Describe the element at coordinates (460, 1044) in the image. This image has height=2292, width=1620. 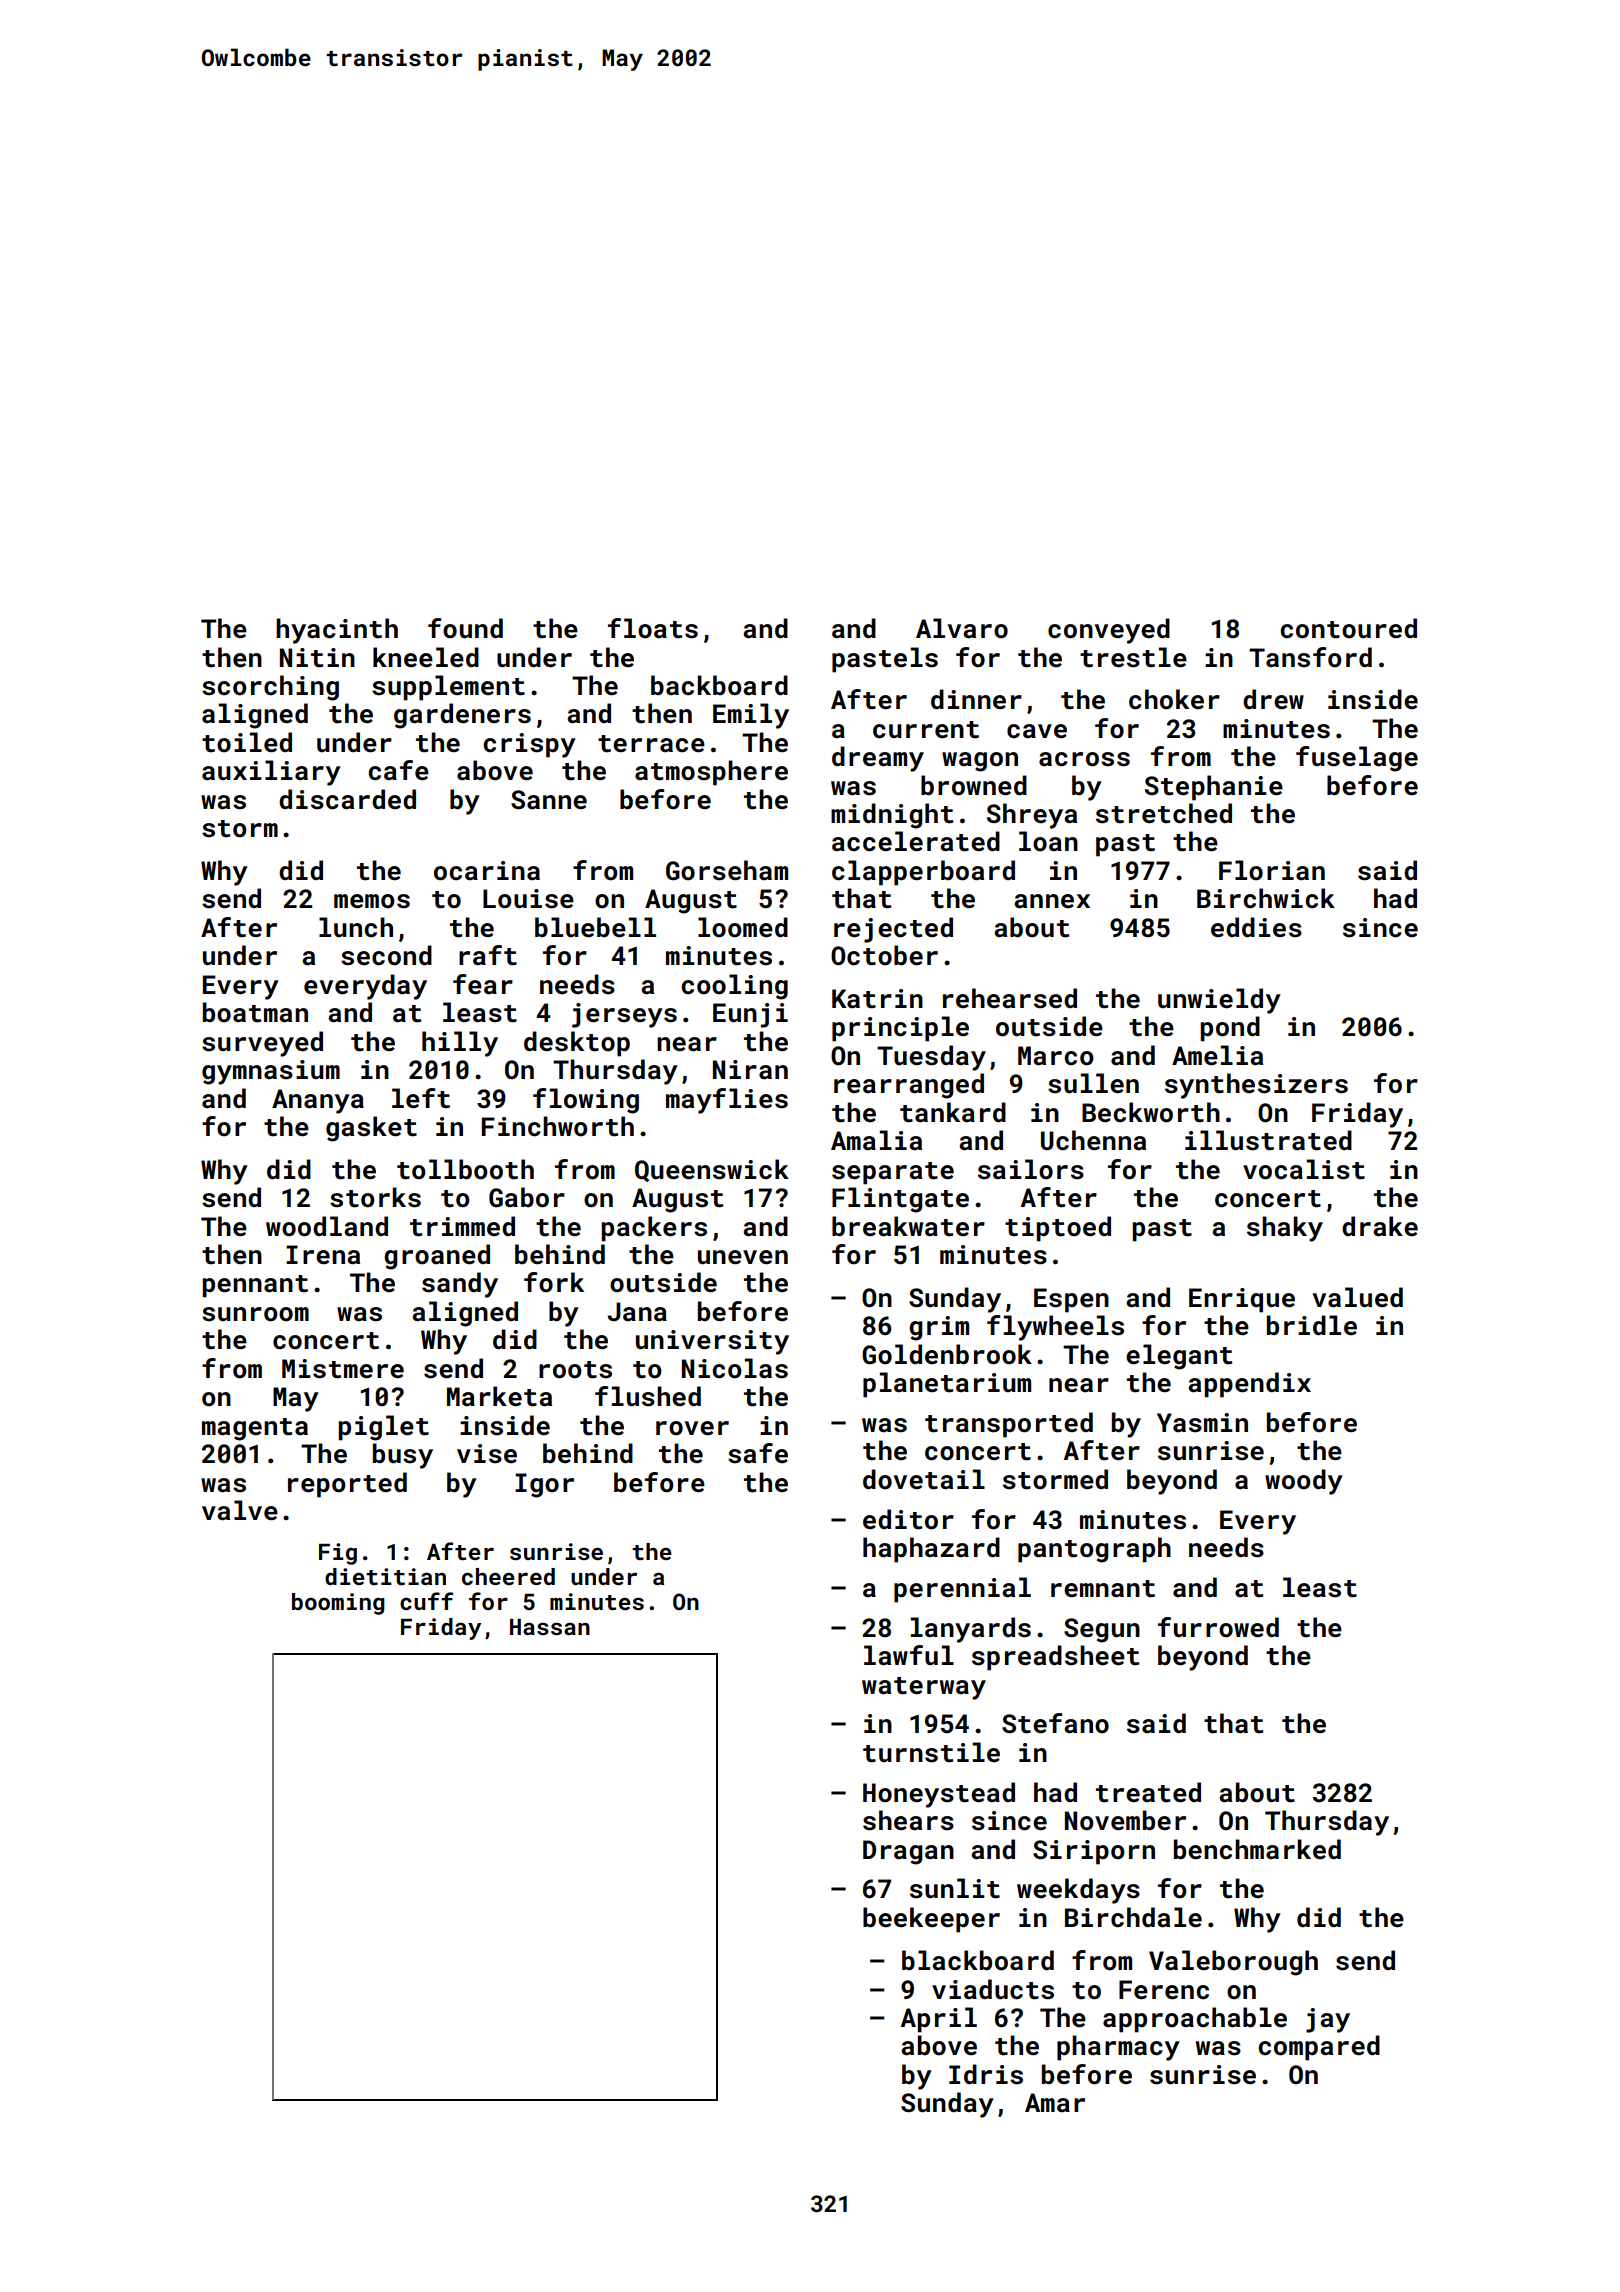
I see `hilly` at that location.
